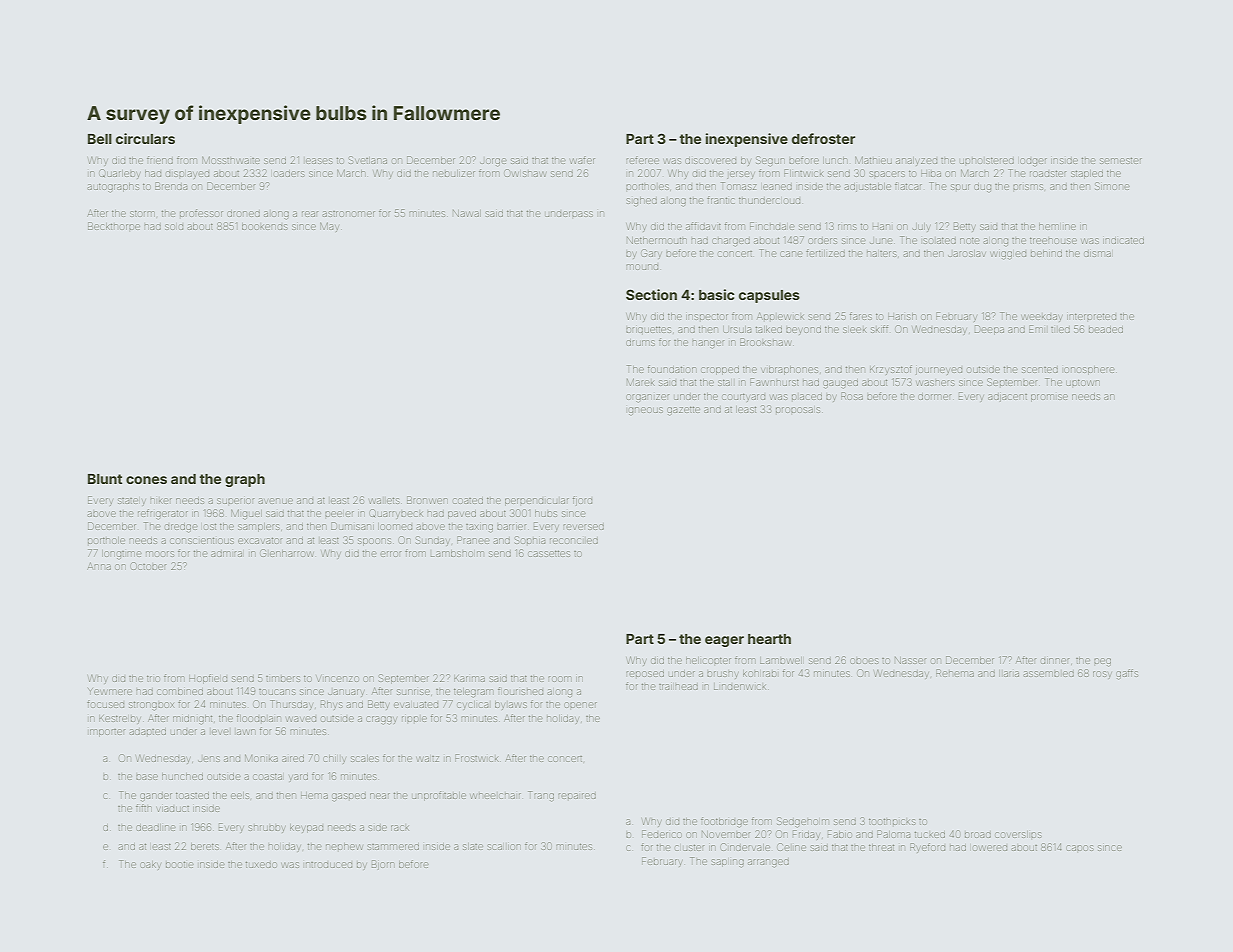 This screenshot has width=1233, height=952. What do you see at coordinates (493, 161) in the screenshot?
I see `Jorge` at bounding box center [493, 161].
